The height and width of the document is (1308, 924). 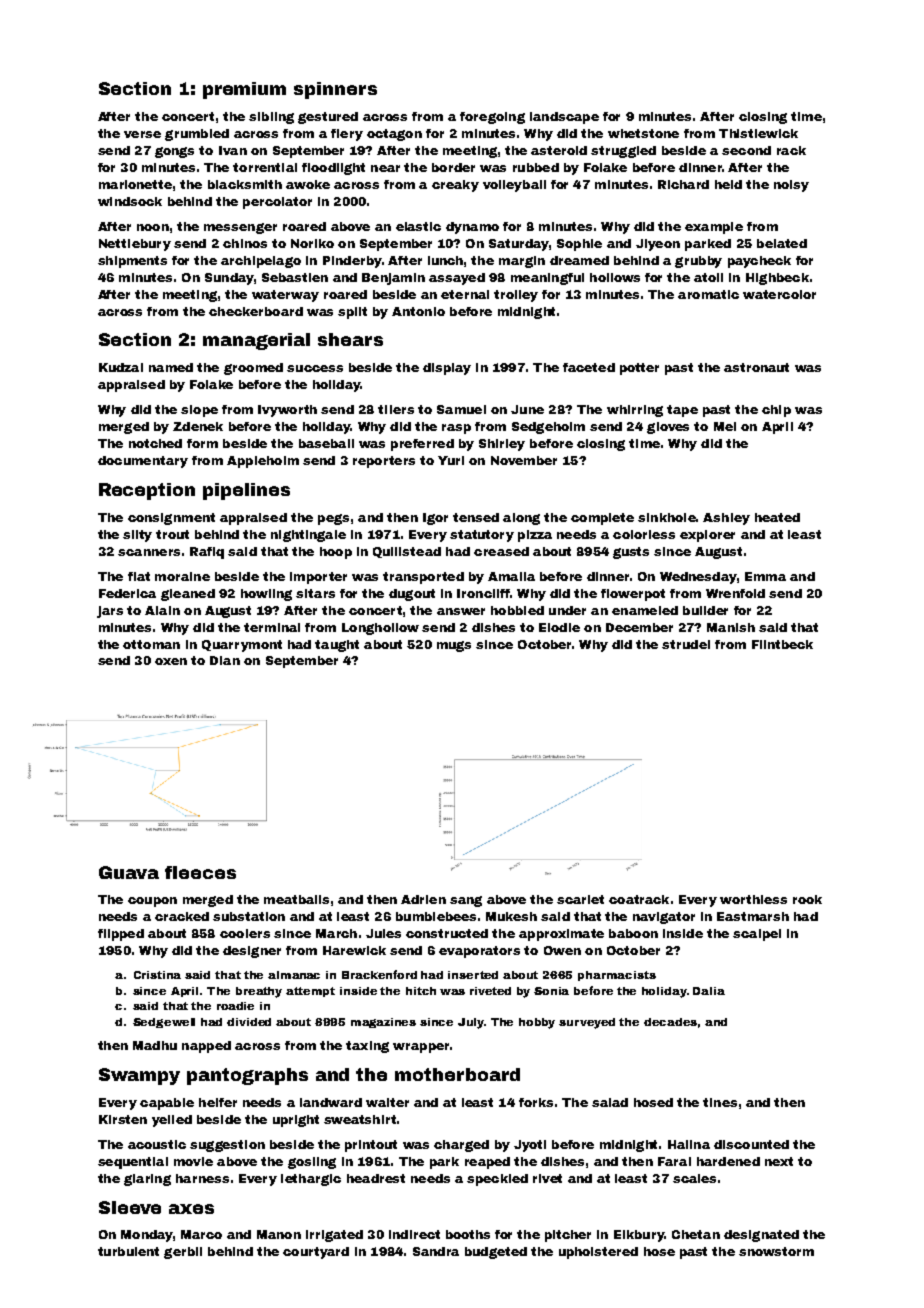 What do you see at coordinates (782, 644) in the document?
I see `Flintbeck` at bounding box center [782, 644].
